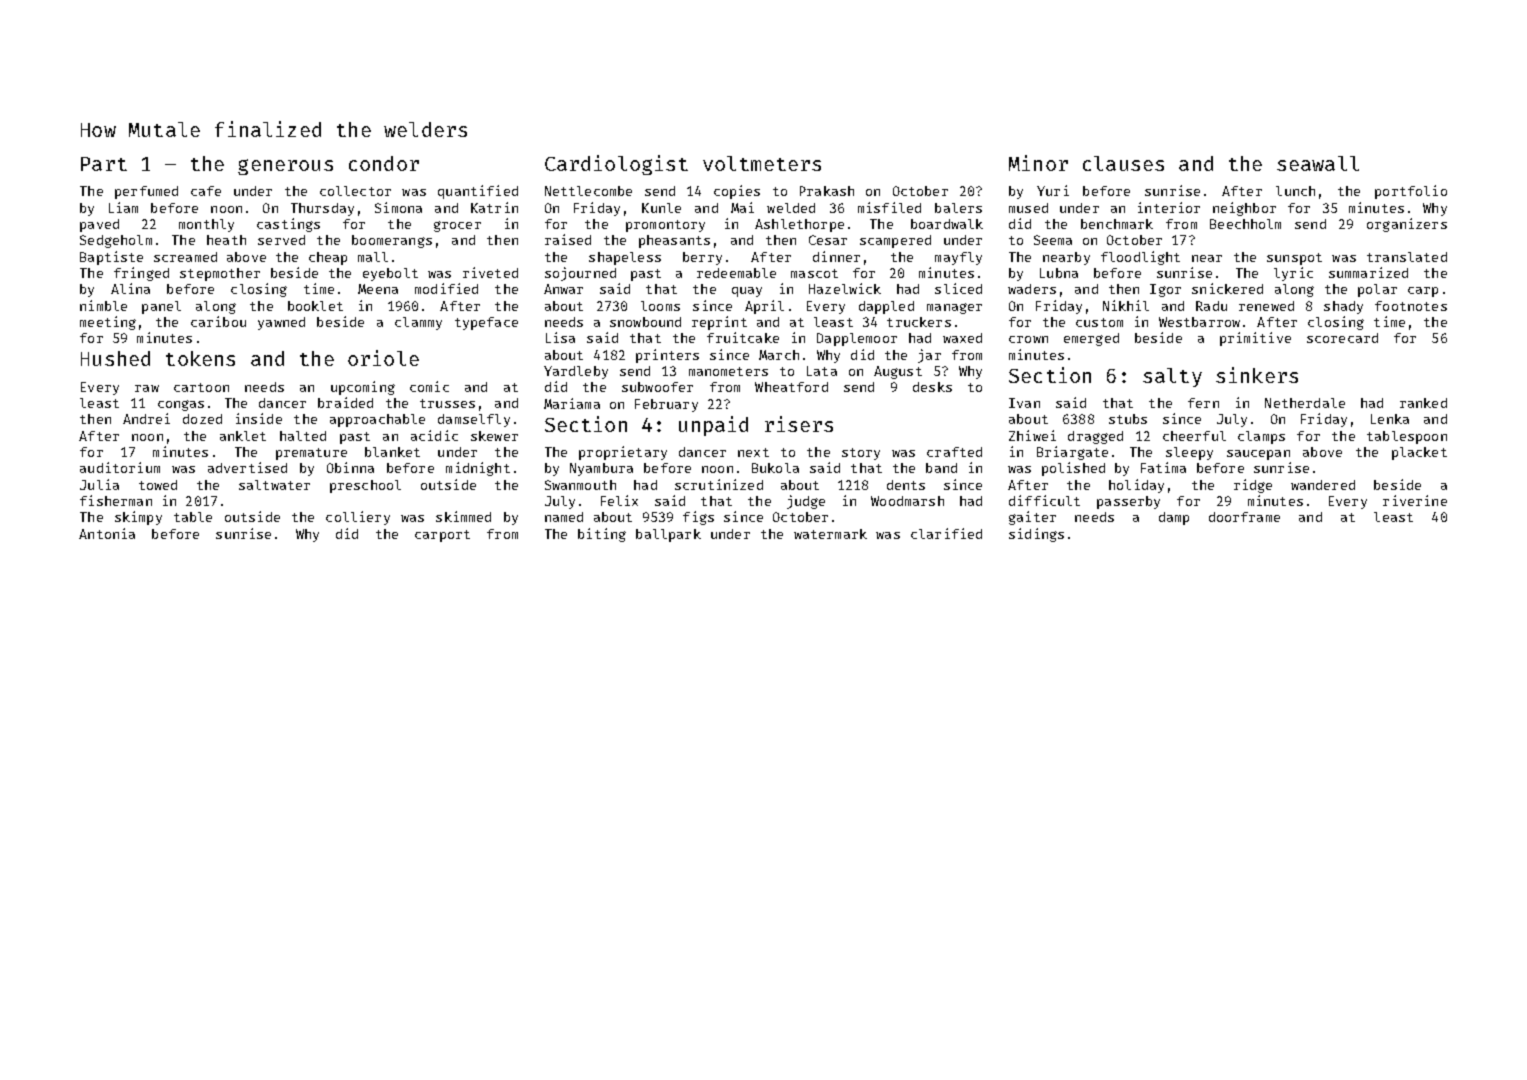 The width and height of the screenshot is (1527, 1080). What do you see at coordinates (220, 274) in the screenshot?
I see `stepmother` at bounding box center [220, 274].
